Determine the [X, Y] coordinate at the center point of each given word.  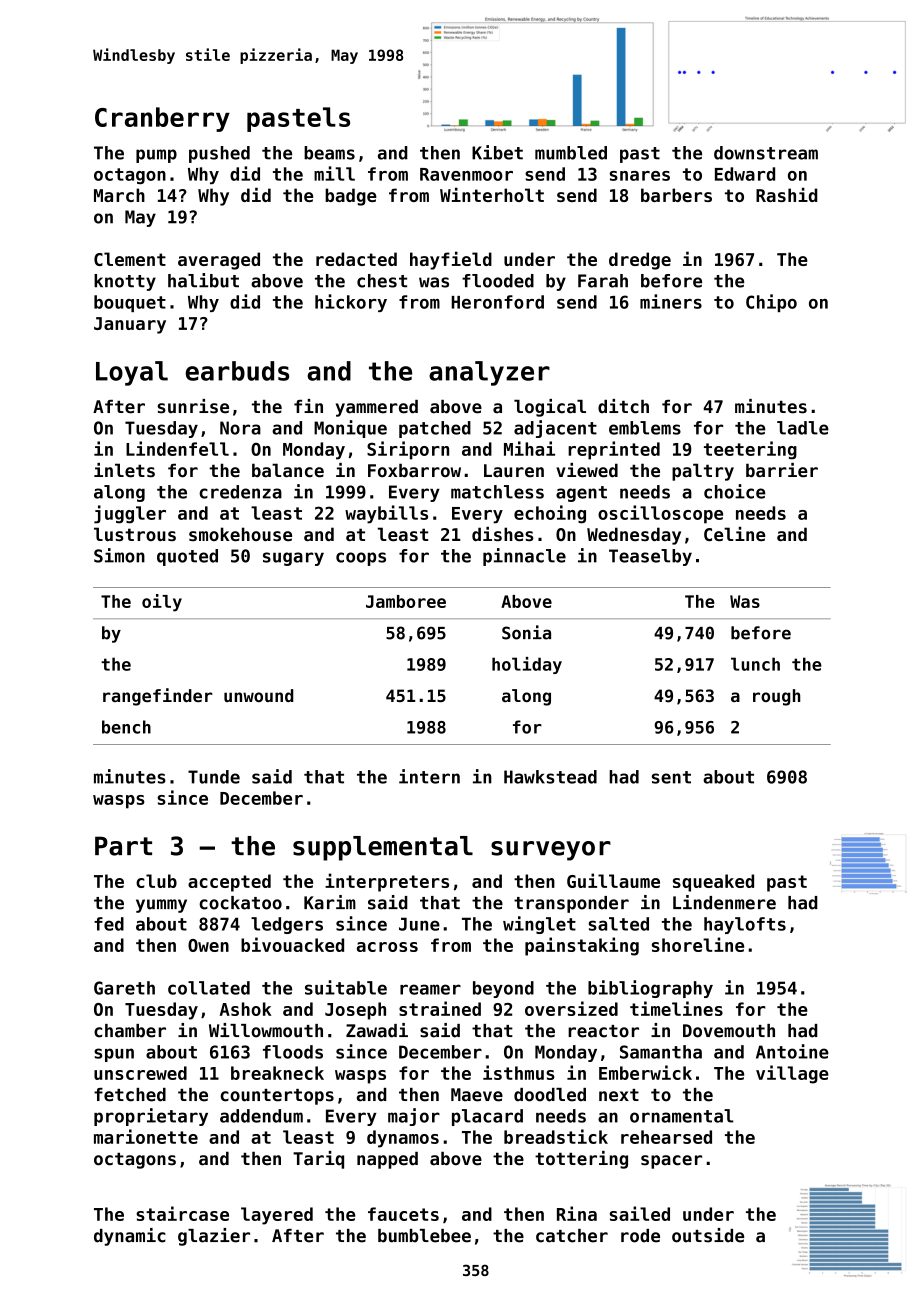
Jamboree [406, 601]
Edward [745, 174]
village [792, 1074]
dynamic [130, 1237]
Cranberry [162, 119]
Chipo [771, 303]
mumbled [571, 153]
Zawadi [377, 1030]
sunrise [193, 406]
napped [387, 1160]
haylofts [745, 925]
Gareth [124, 988]
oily [162, 603]
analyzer [489, 373]
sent [671, 777]
